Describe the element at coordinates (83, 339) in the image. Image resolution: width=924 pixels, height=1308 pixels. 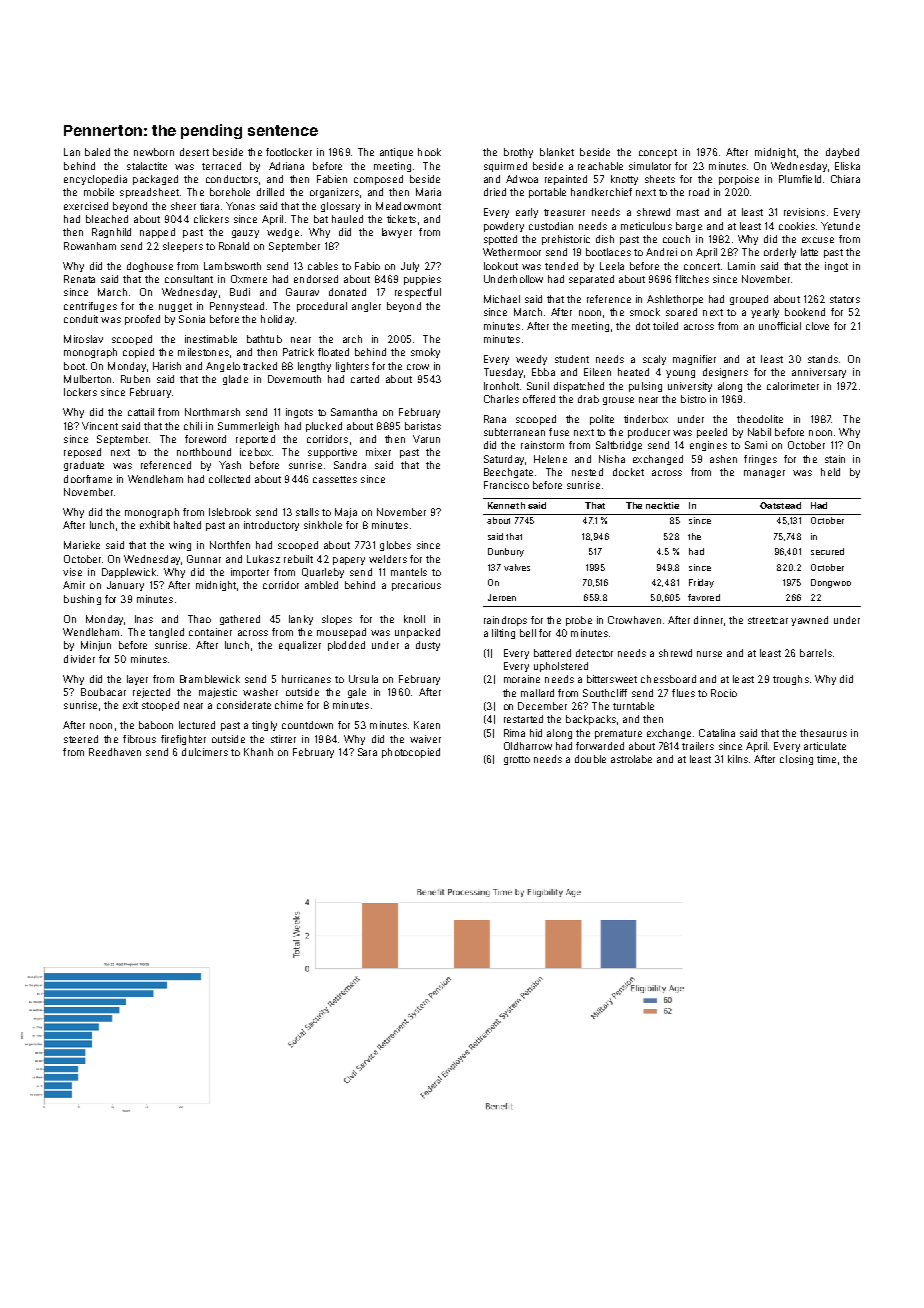
I see `Miroslav` at that location.
